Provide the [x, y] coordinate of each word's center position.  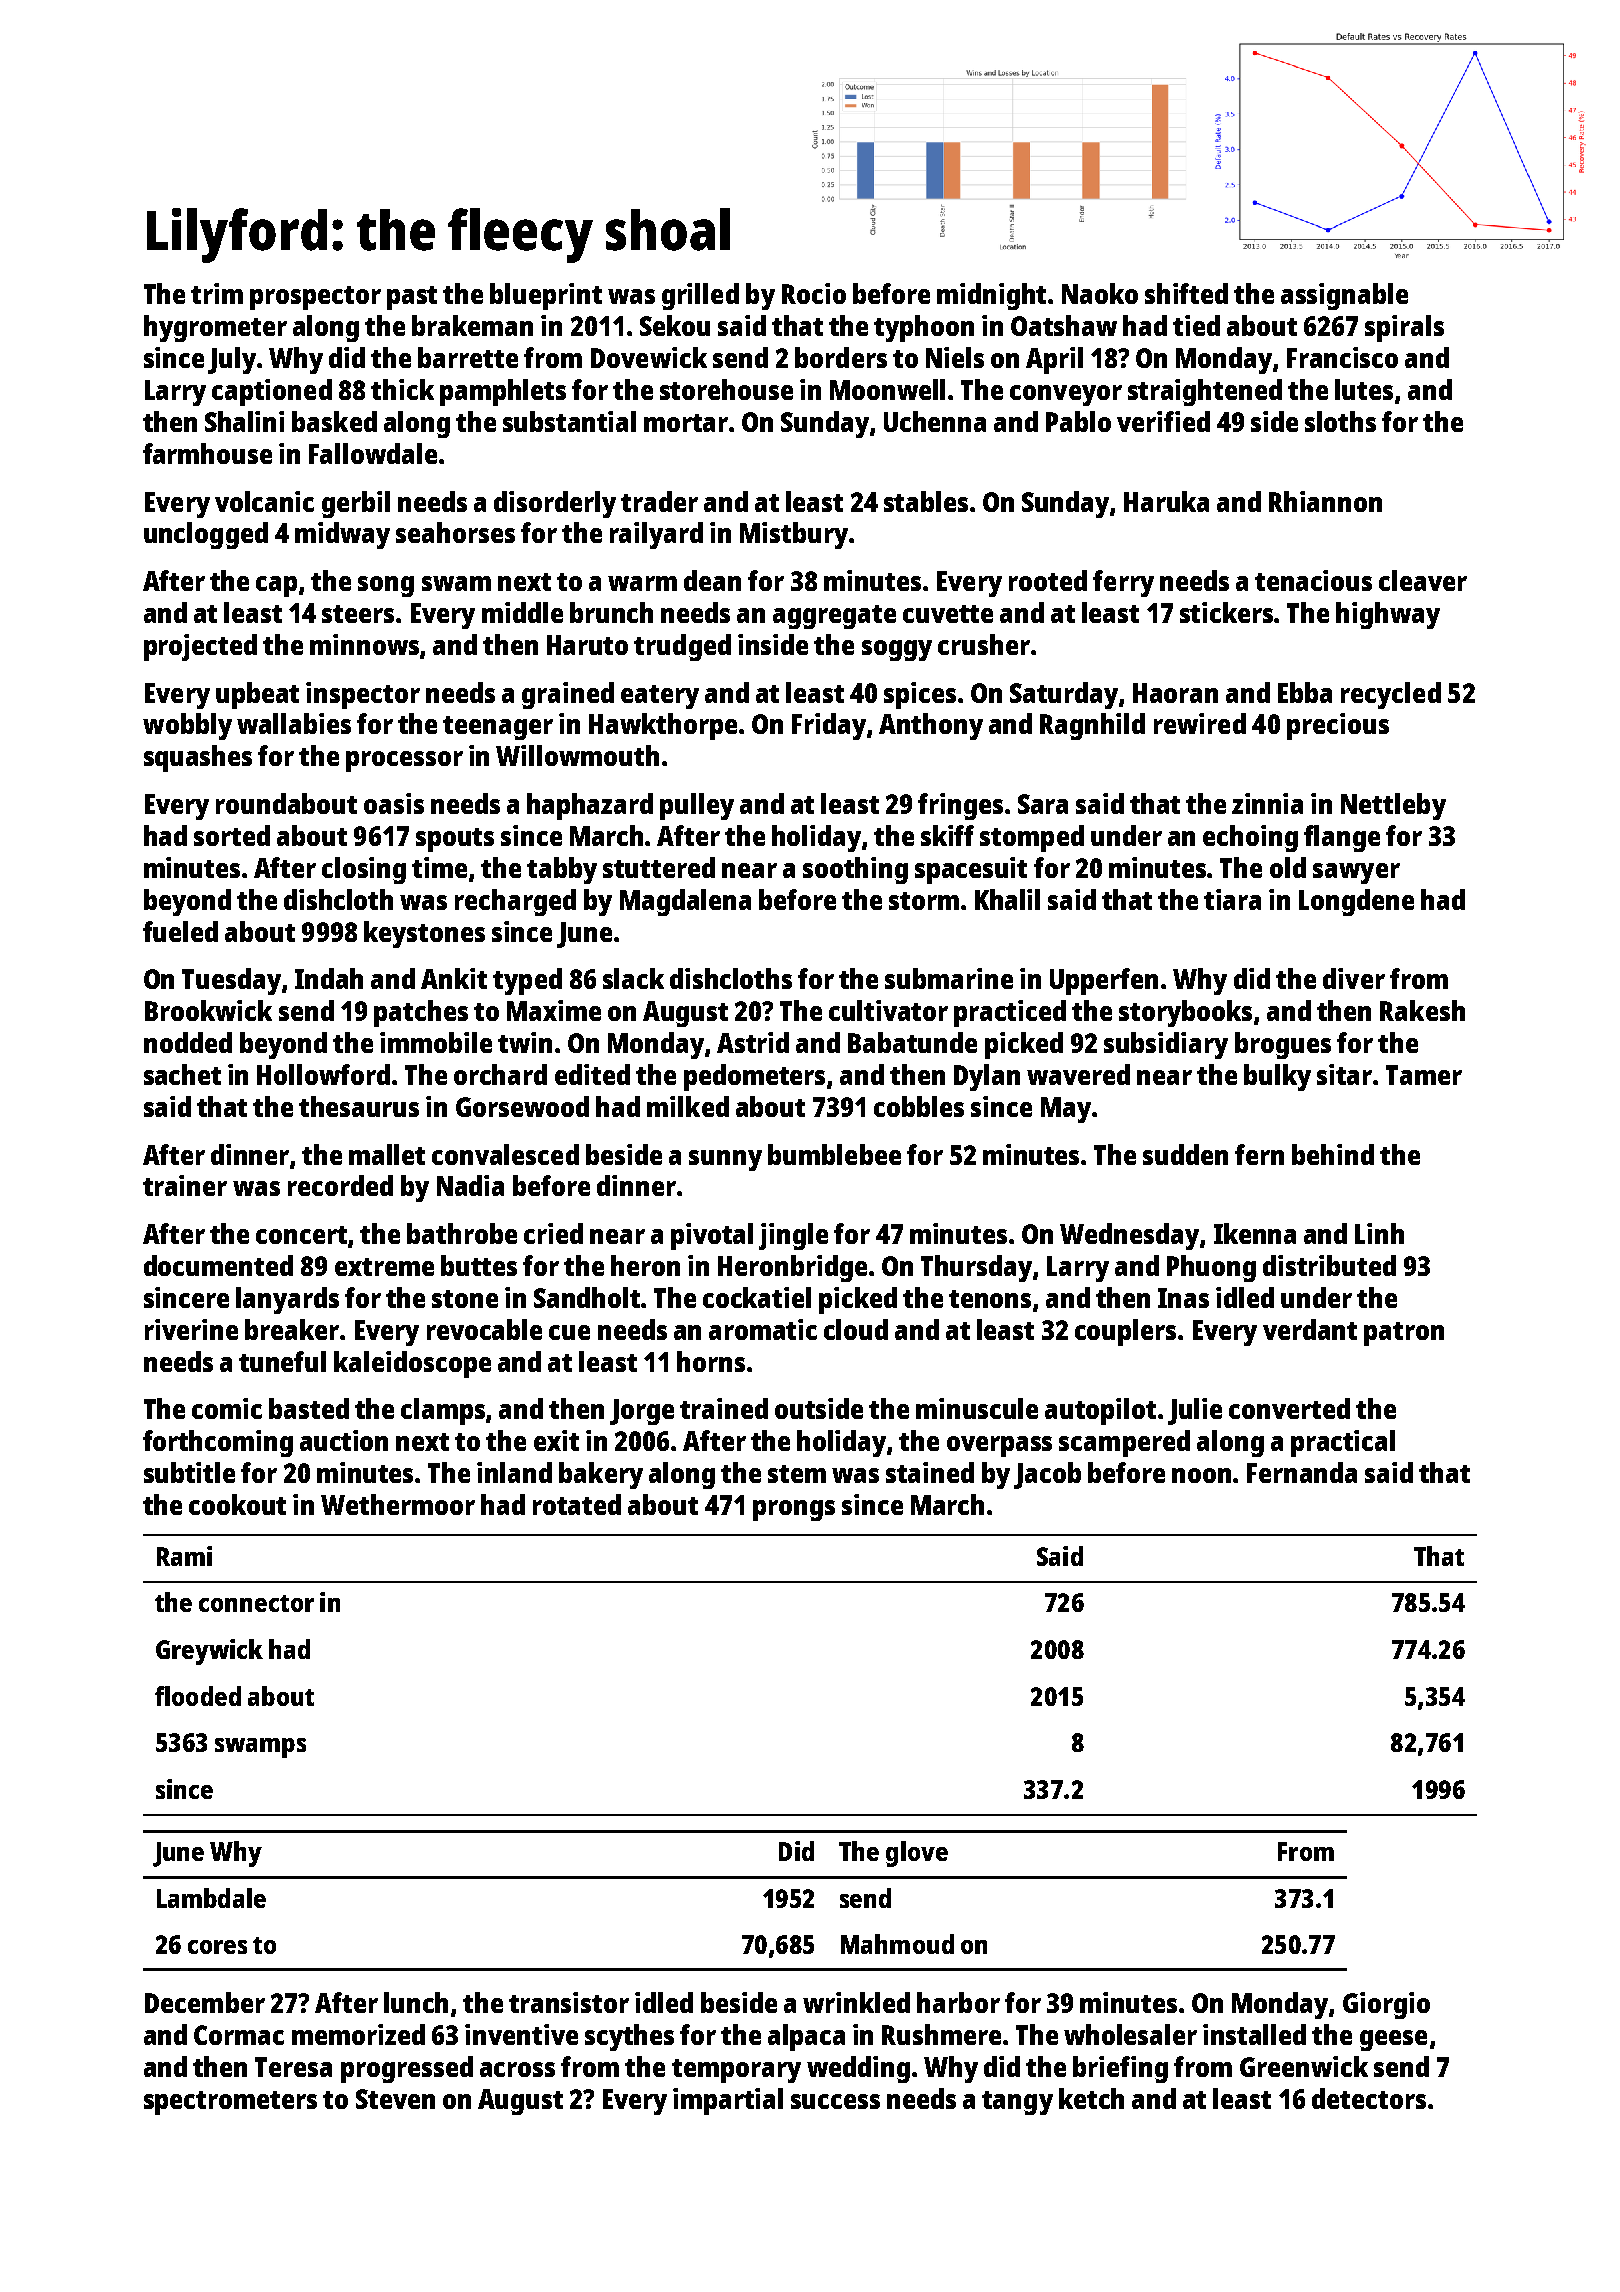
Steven [395, 2099]
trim [217, 293]
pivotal [712, 1236]
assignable [1344, 296]
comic [227, 1408]
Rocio [814, 293]
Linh [1379, 1233]
